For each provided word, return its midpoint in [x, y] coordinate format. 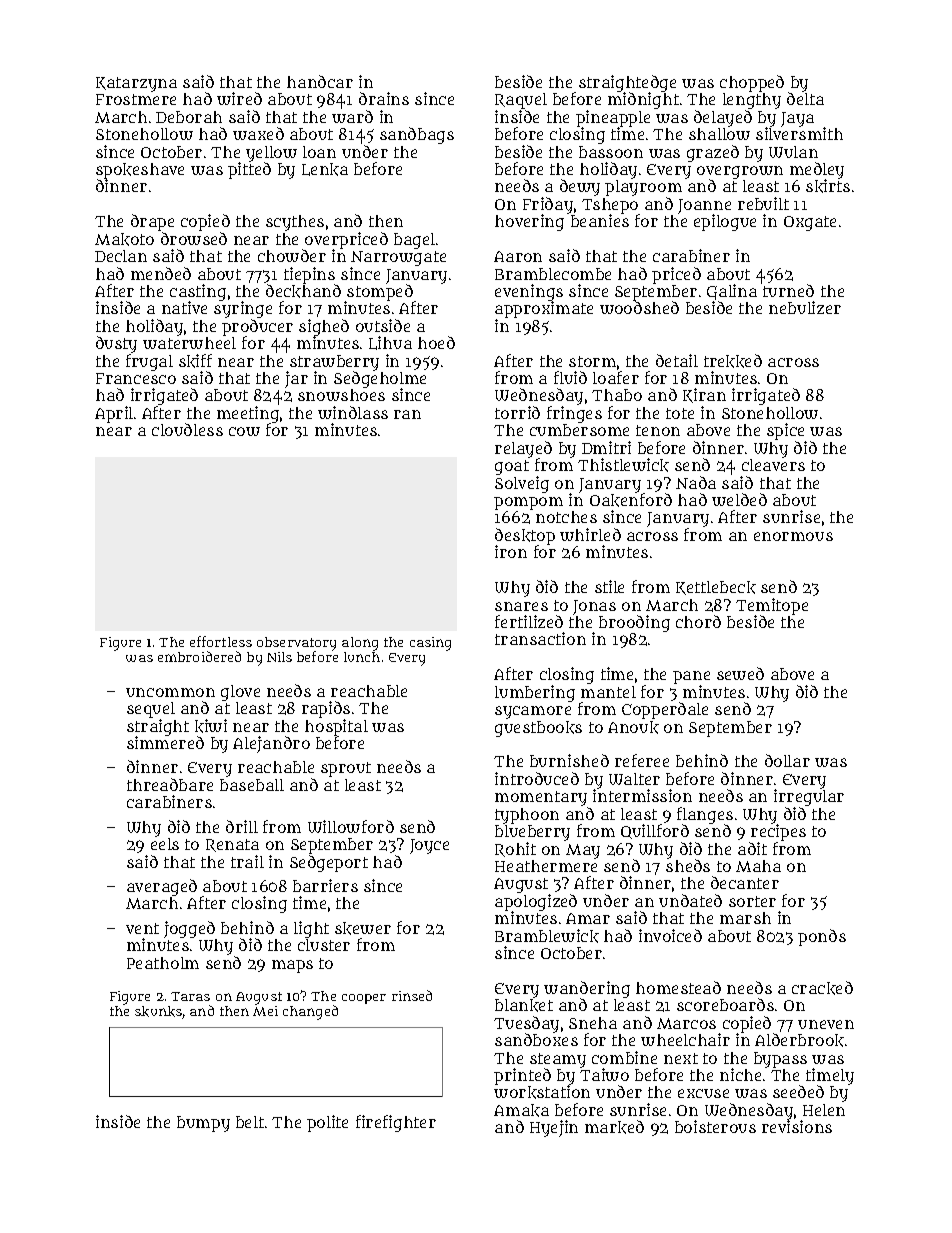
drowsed [194, 238]
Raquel [521, 101]
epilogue [725, 222]
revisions [797, 1127]
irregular [809, 798]
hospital [336, 727]
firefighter [396, 1123]
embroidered [199, 656]
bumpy [203, 1124]
